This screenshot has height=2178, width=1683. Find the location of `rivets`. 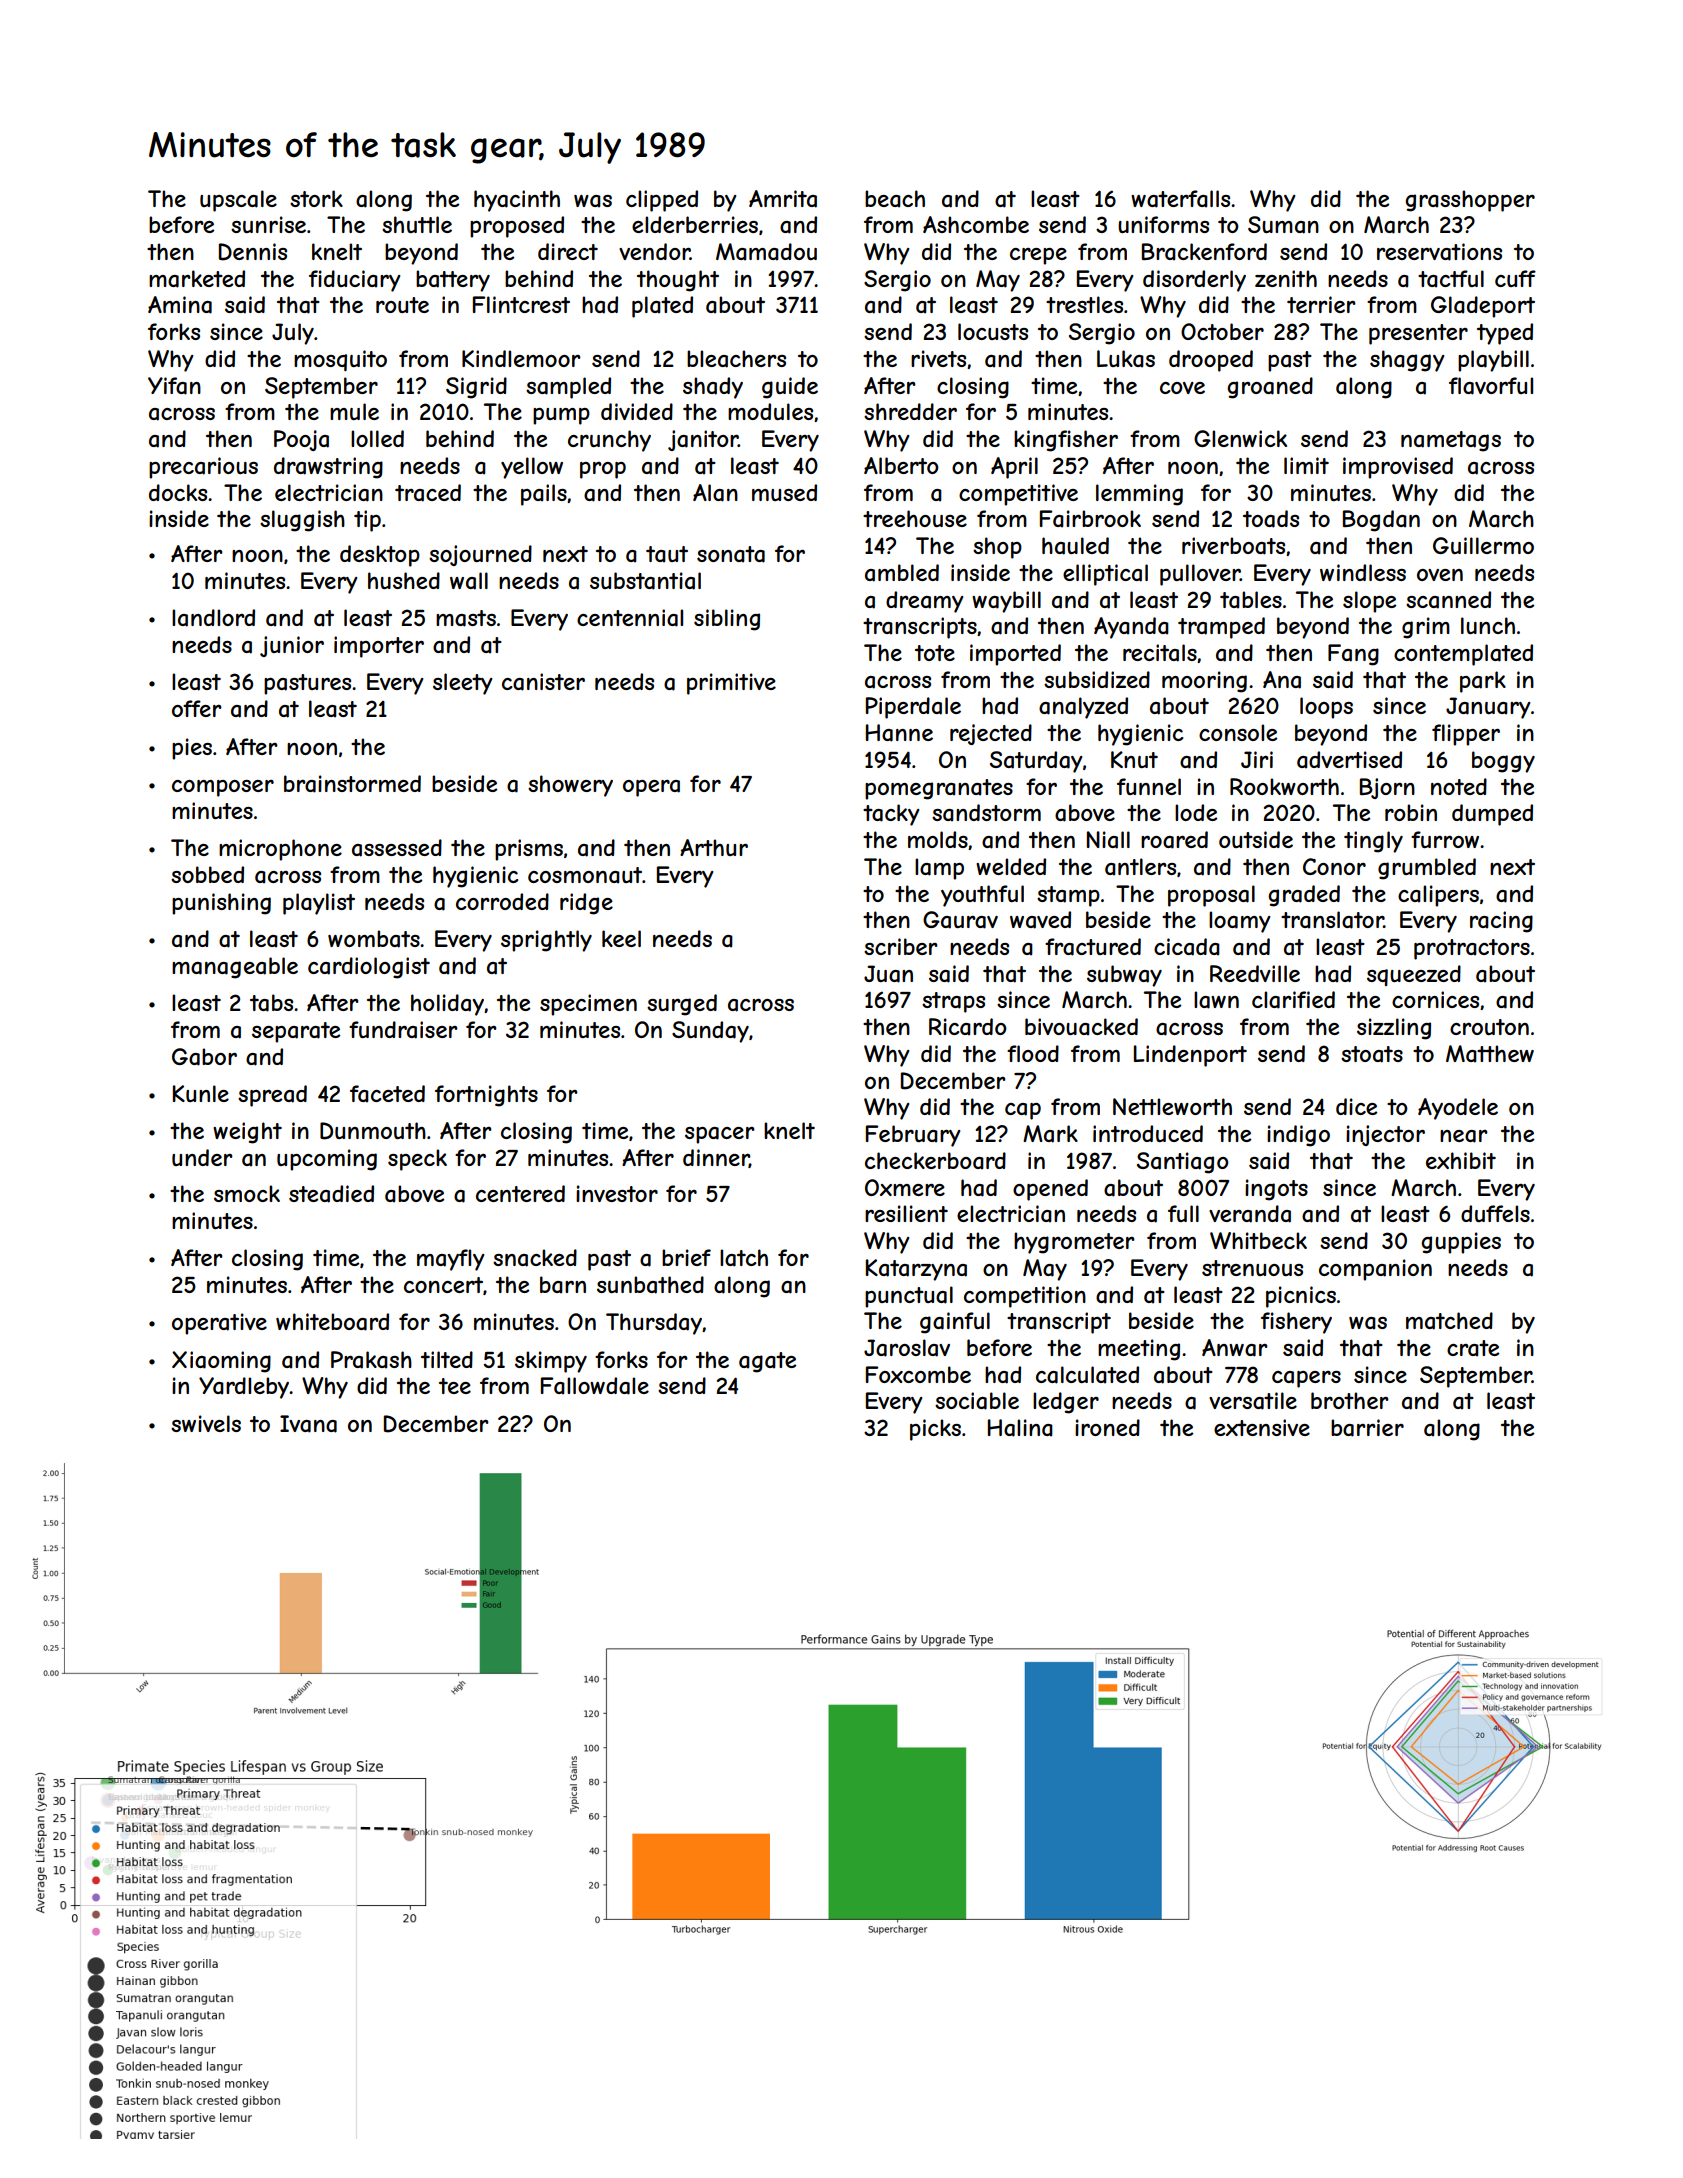

rivets is located at coordinates (938, 358).
